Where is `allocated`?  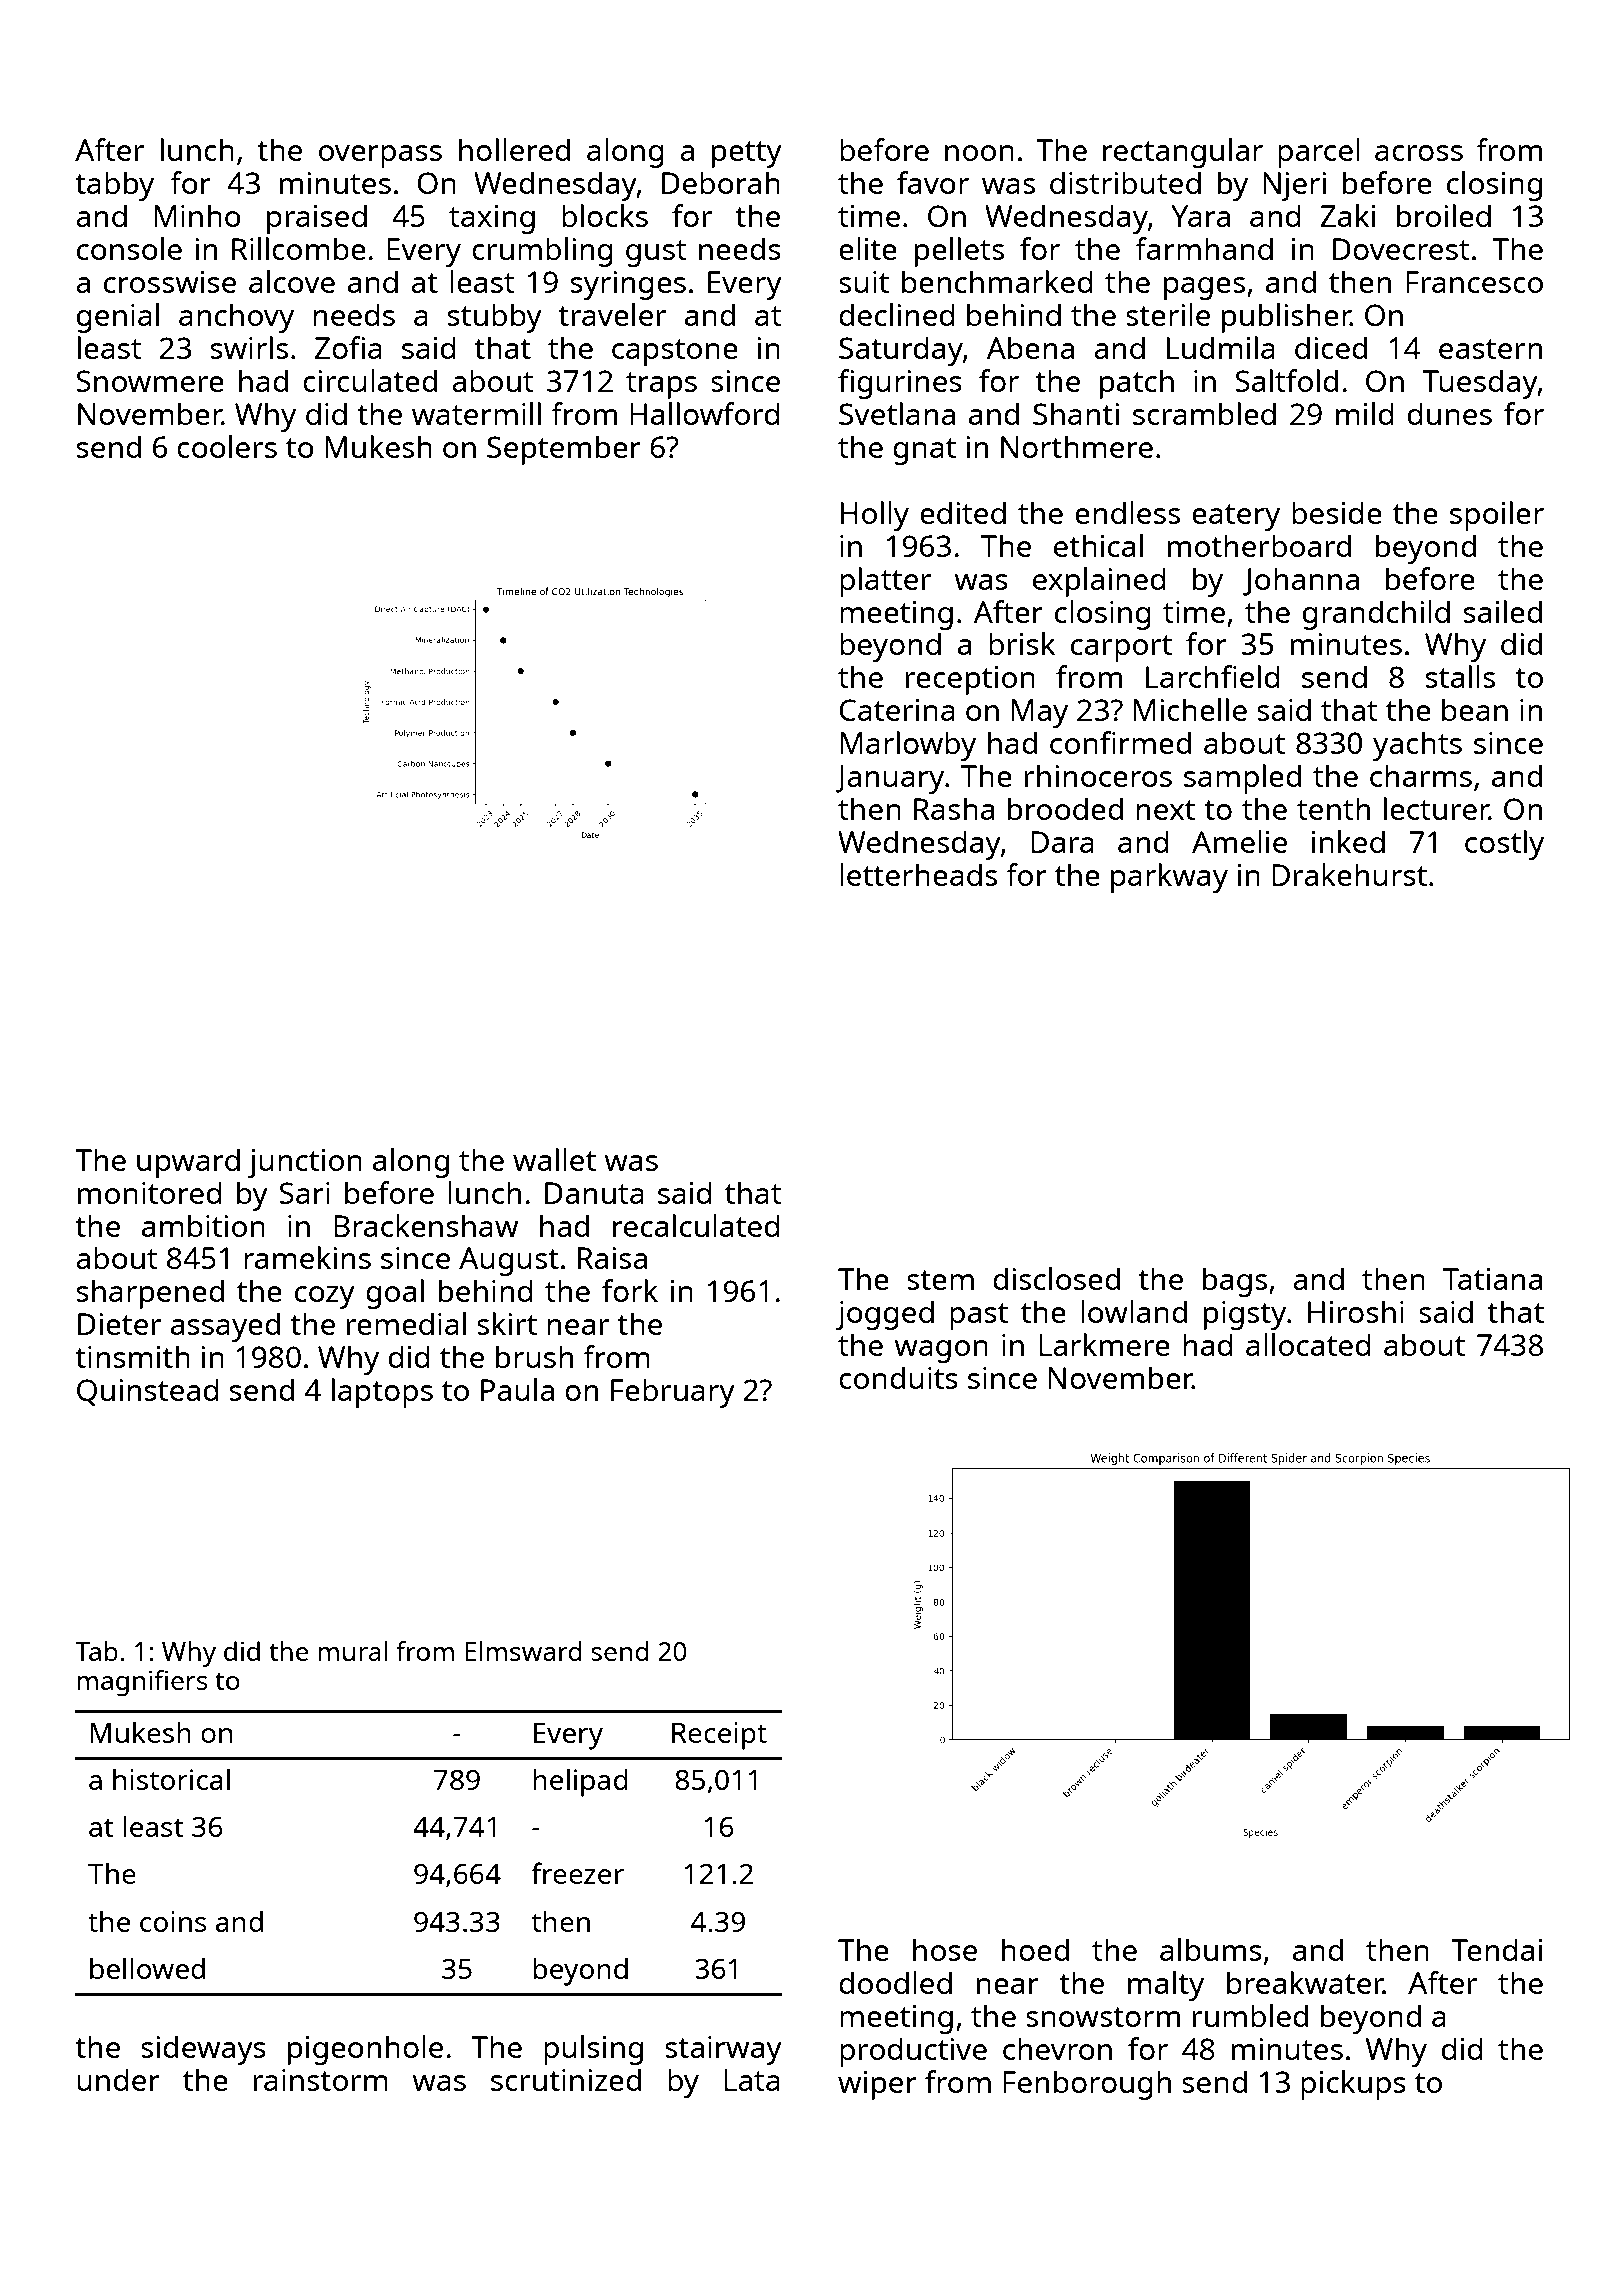 allocated is located at coordinates (1308, 1344).
